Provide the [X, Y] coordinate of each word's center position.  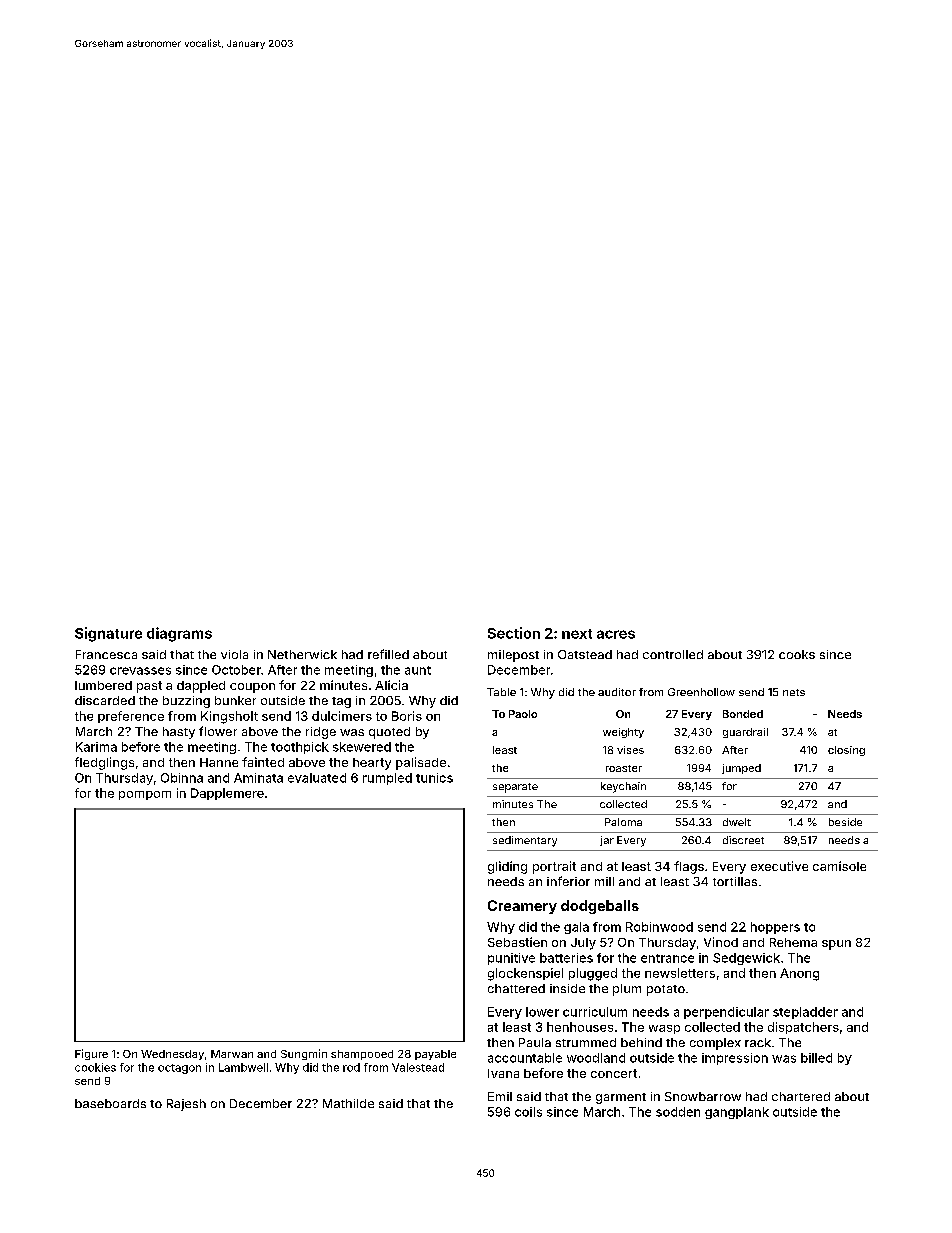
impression [735, 1059]
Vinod [721, 942]
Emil [500, 1096]
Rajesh [186, 1105]
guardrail [745, 733]
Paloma [623, 822]
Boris [407, 716]
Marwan [232, 1054]
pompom [145, 795]
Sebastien [517, 942]
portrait [554, 867]
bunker [235, 700]
